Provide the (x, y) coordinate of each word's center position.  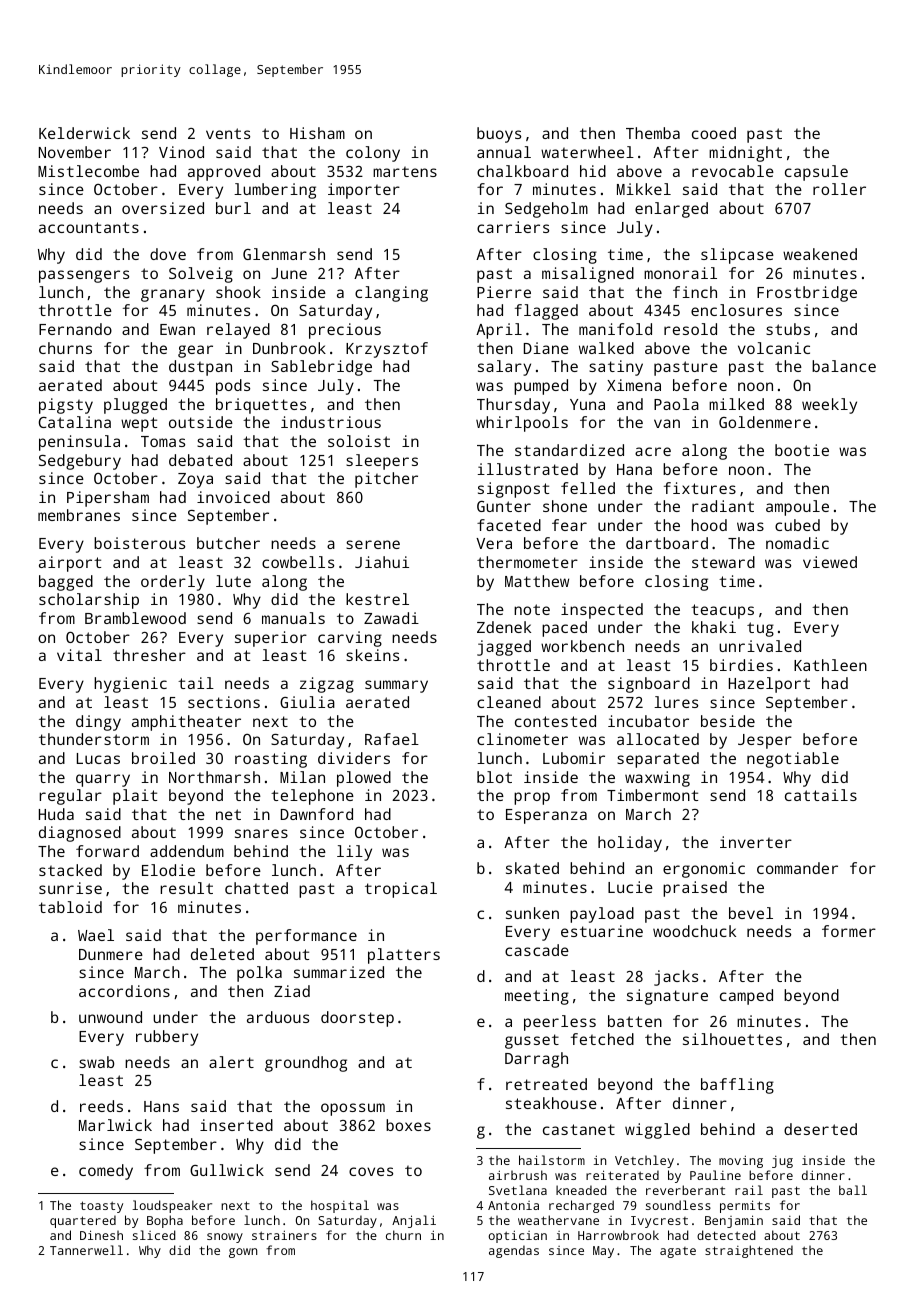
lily (354, 853)
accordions (124, 991)
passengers (84, 276)
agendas (514, 1251)
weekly (829, 406)
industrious (331, 422)
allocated (658, 739)
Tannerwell (86, 1250)
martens (405, 171)
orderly (173, 583)
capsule (816, 173)
